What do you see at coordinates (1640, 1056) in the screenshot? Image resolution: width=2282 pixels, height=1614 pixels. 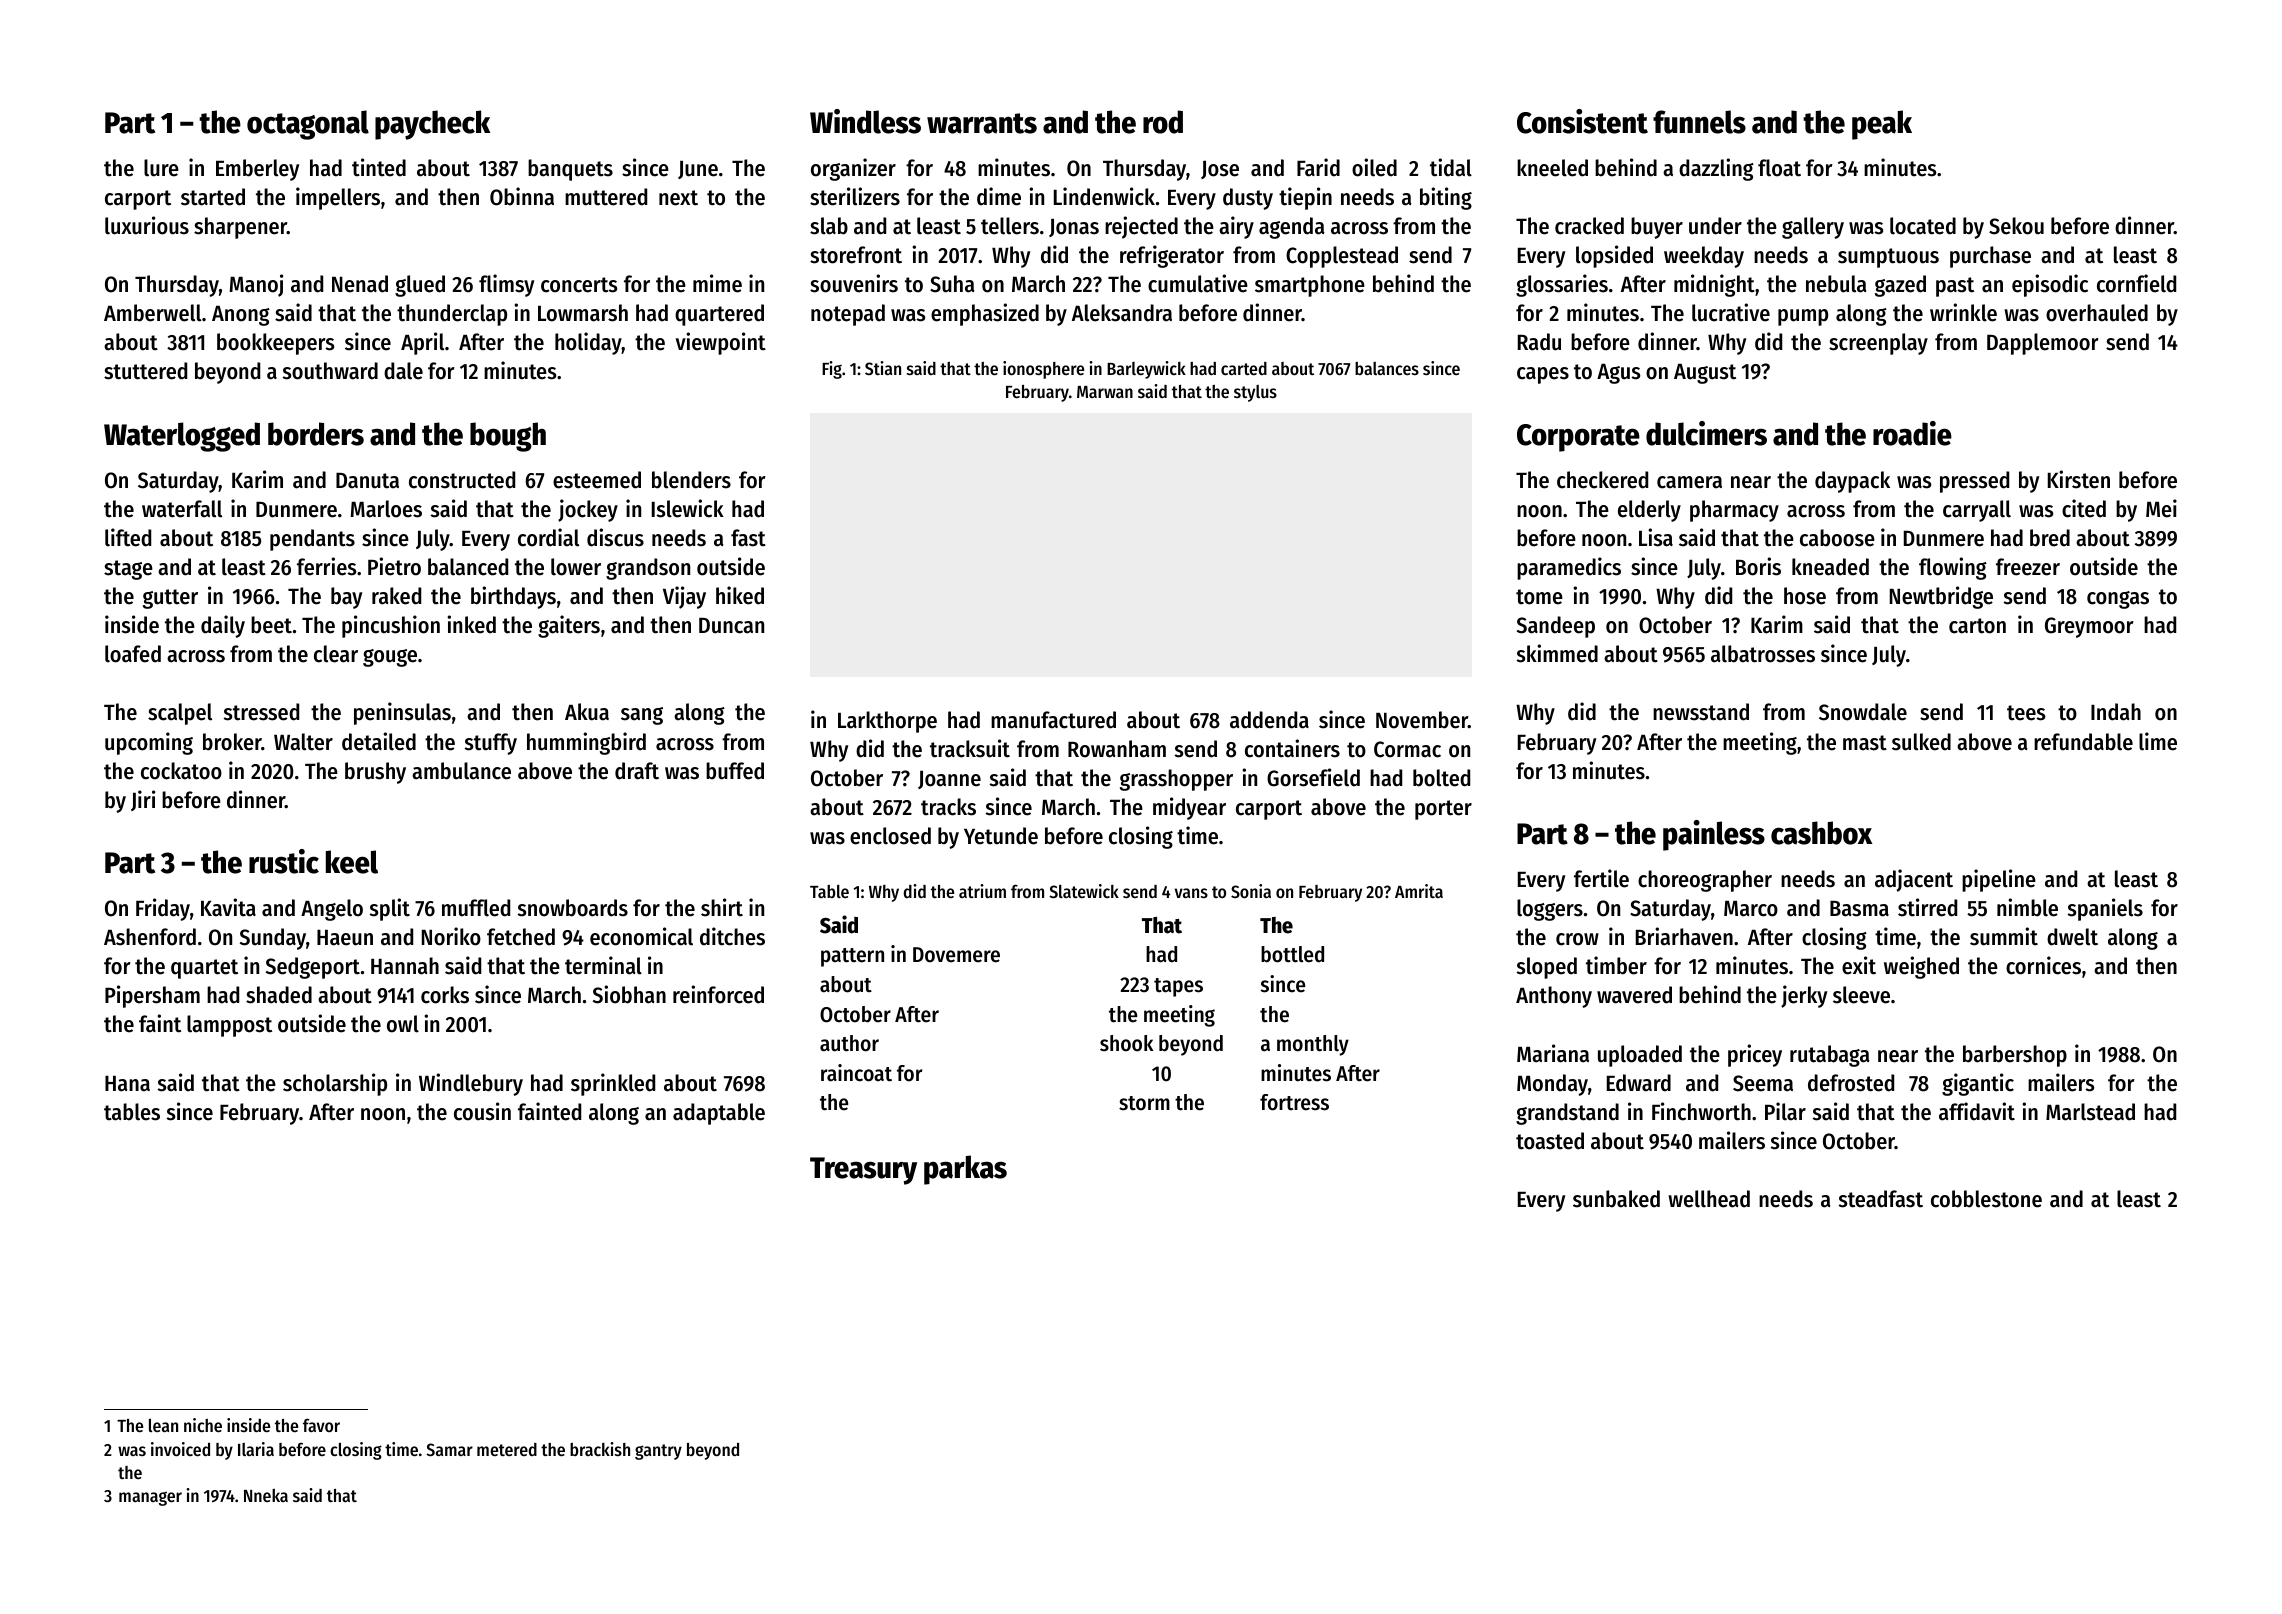 I see `uploaded` at bounding box center [1640, 1056].
